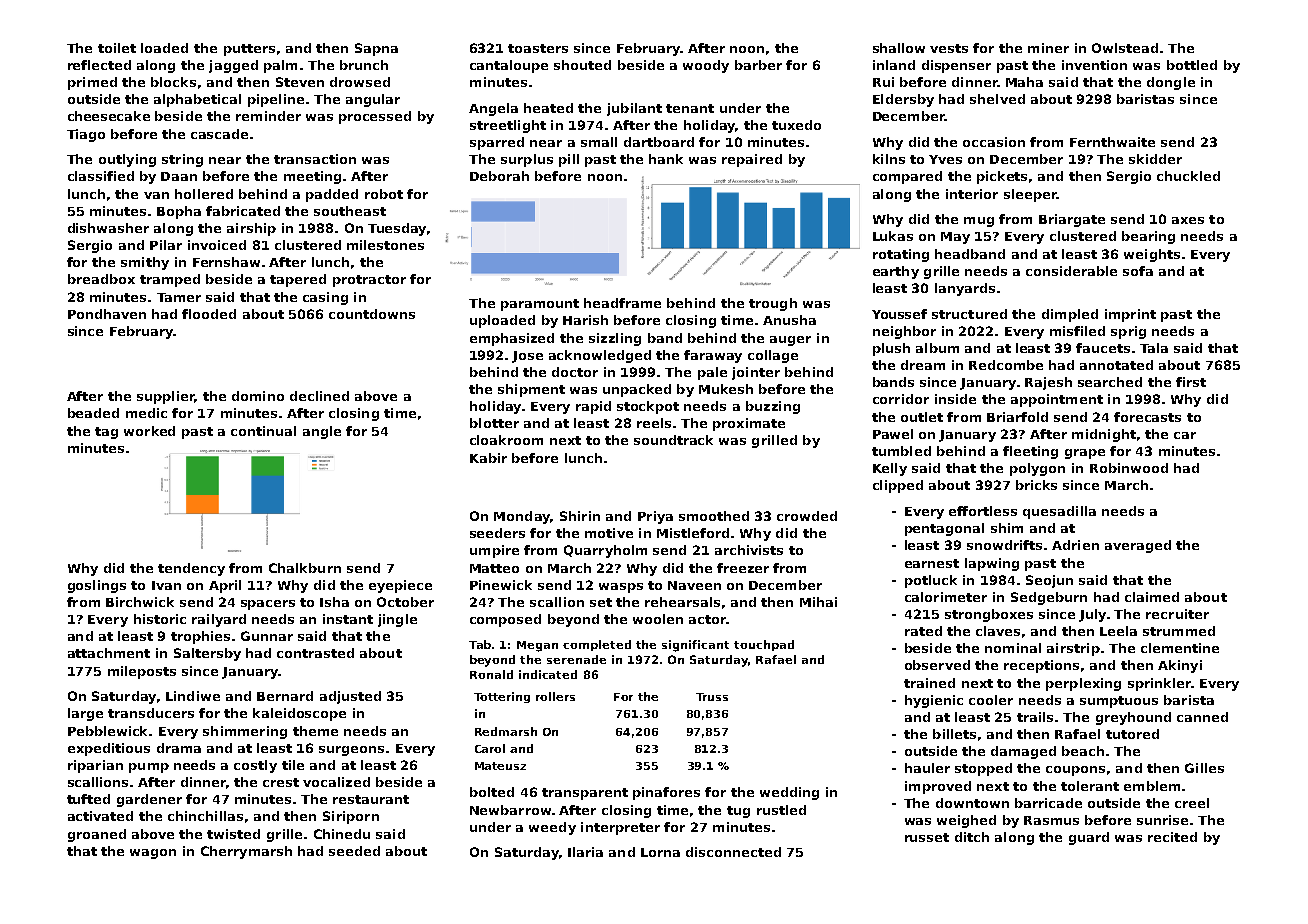 The height and width of the screenshot is (924, 1308). Describe the element at coordinates (149, 431) in the screenshot. I see `worked` at that location.
